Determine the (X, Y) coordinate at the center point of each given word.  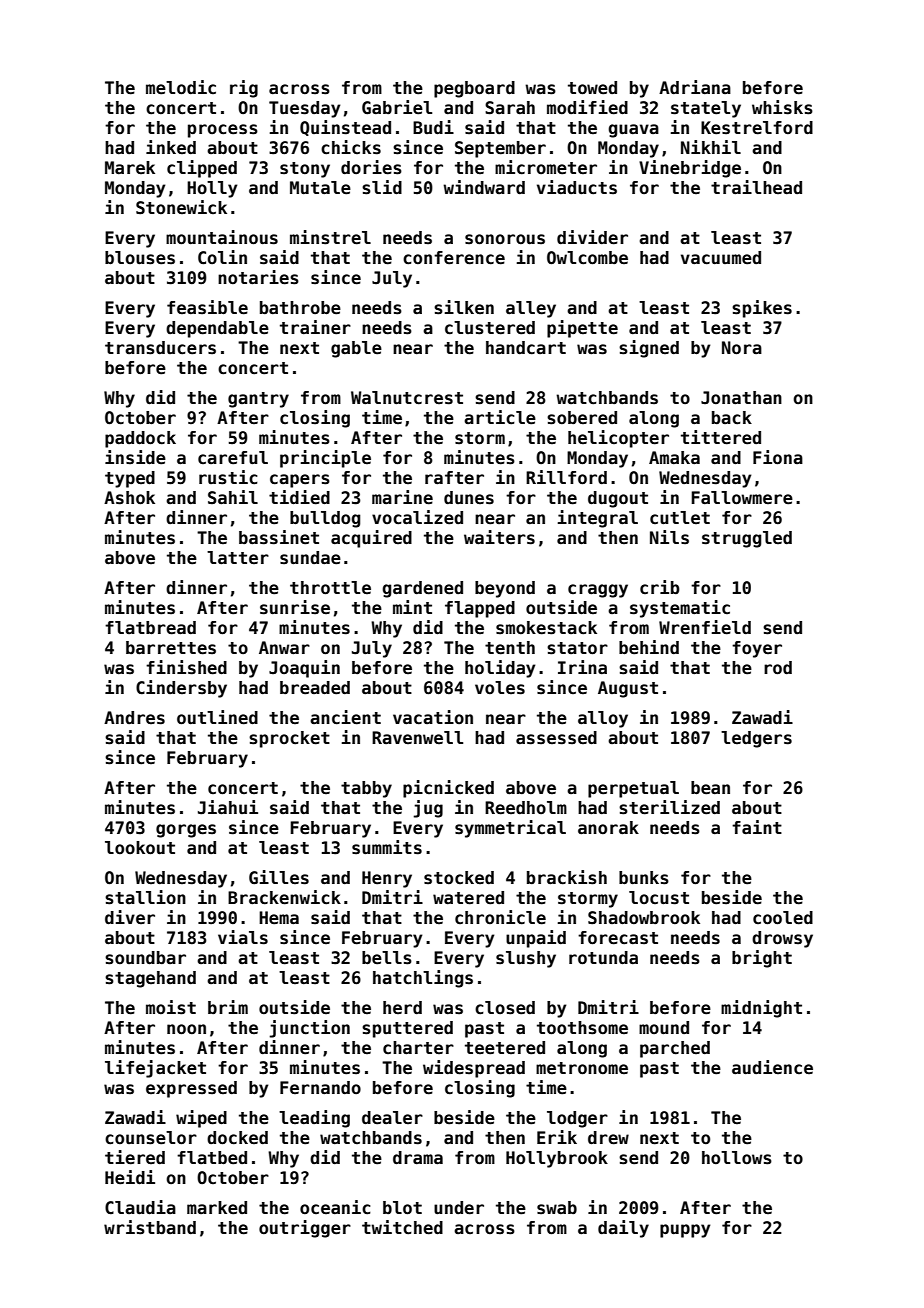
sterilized (669, 807)
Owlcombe (587, 258)
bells (387, 958)
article (500, 417)
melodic (181, 87)
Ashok (129, 498)
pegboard (474, 89)
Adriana (695, 87)
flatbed (212, 1158)
